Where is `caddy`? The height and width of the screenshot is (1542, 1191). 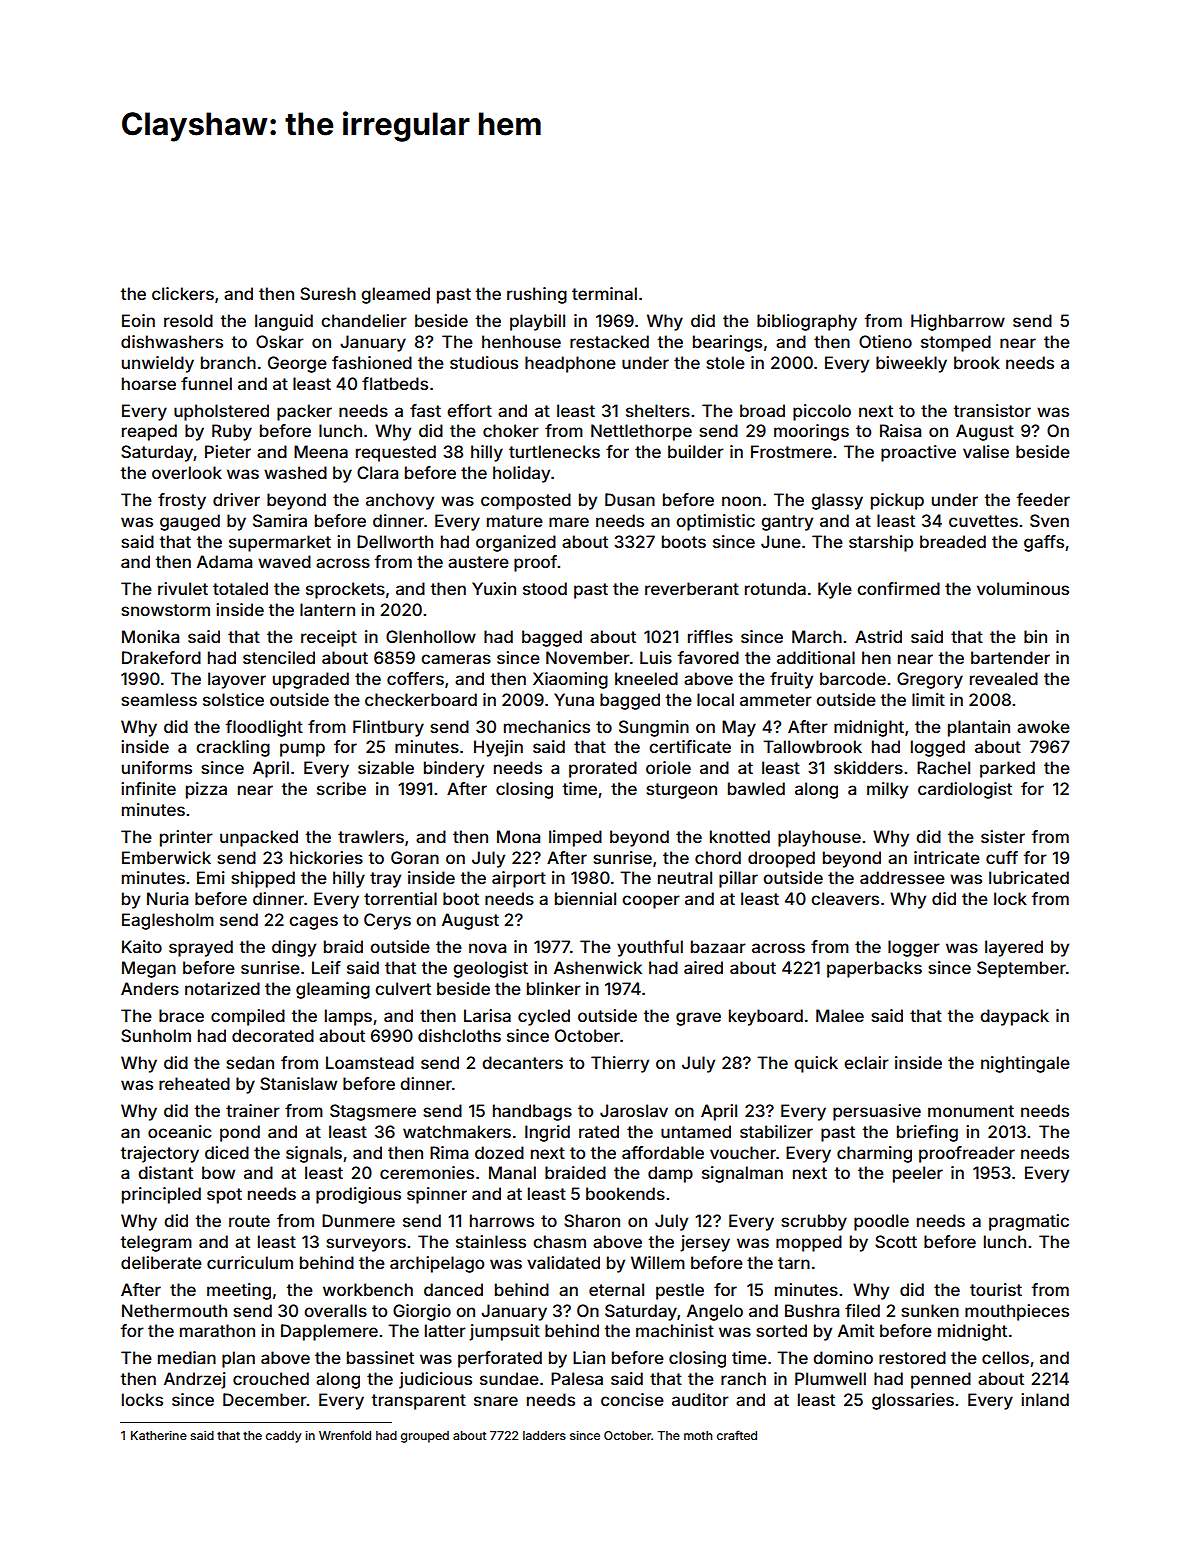
caddy is located at coordinates (284, 1437).
